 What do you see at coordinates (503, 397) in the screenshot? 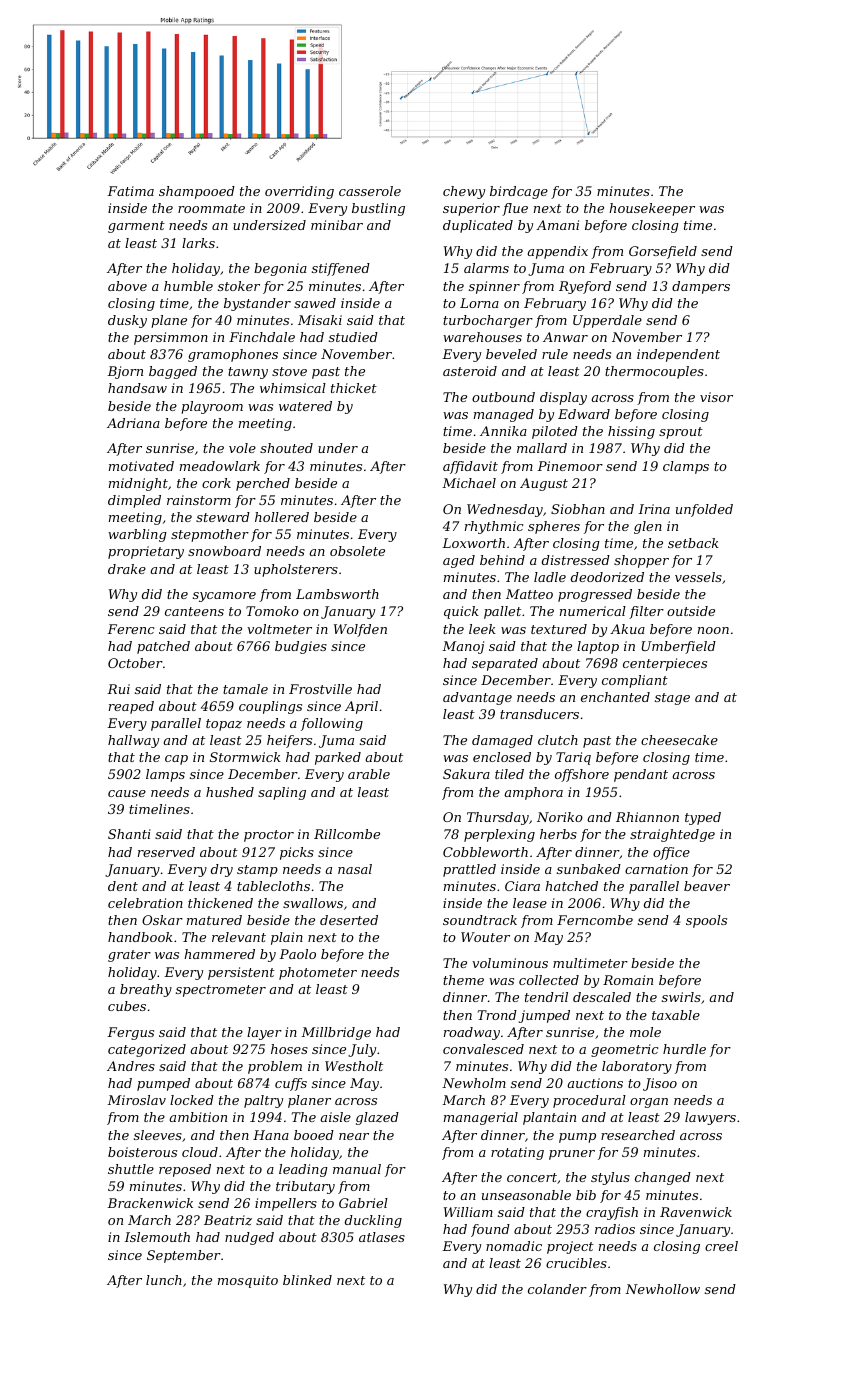
I see `outbound` at bounding box center [503, 397].
